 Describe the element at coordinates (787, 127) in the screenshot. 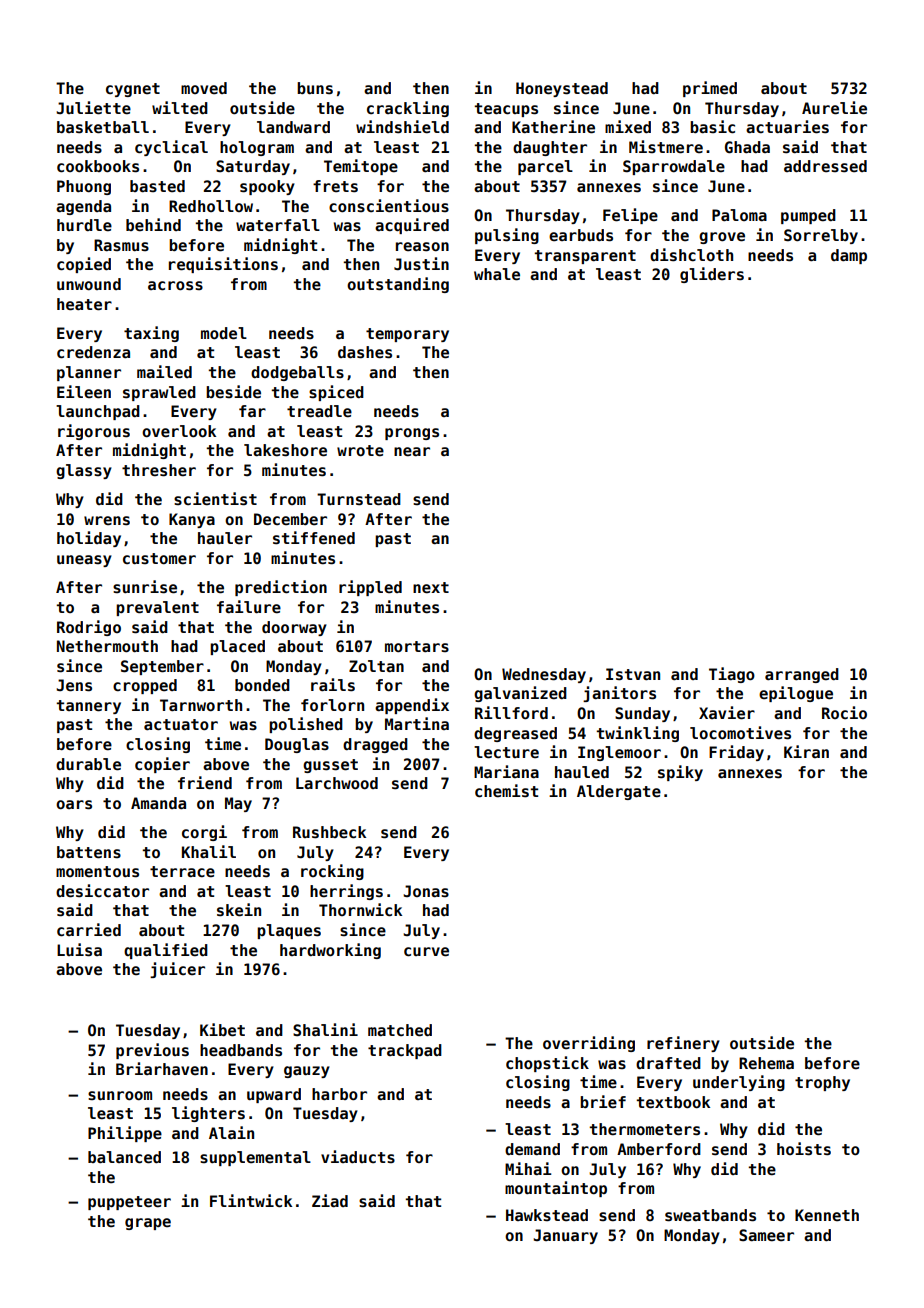

I see `actuaries` at that location.
